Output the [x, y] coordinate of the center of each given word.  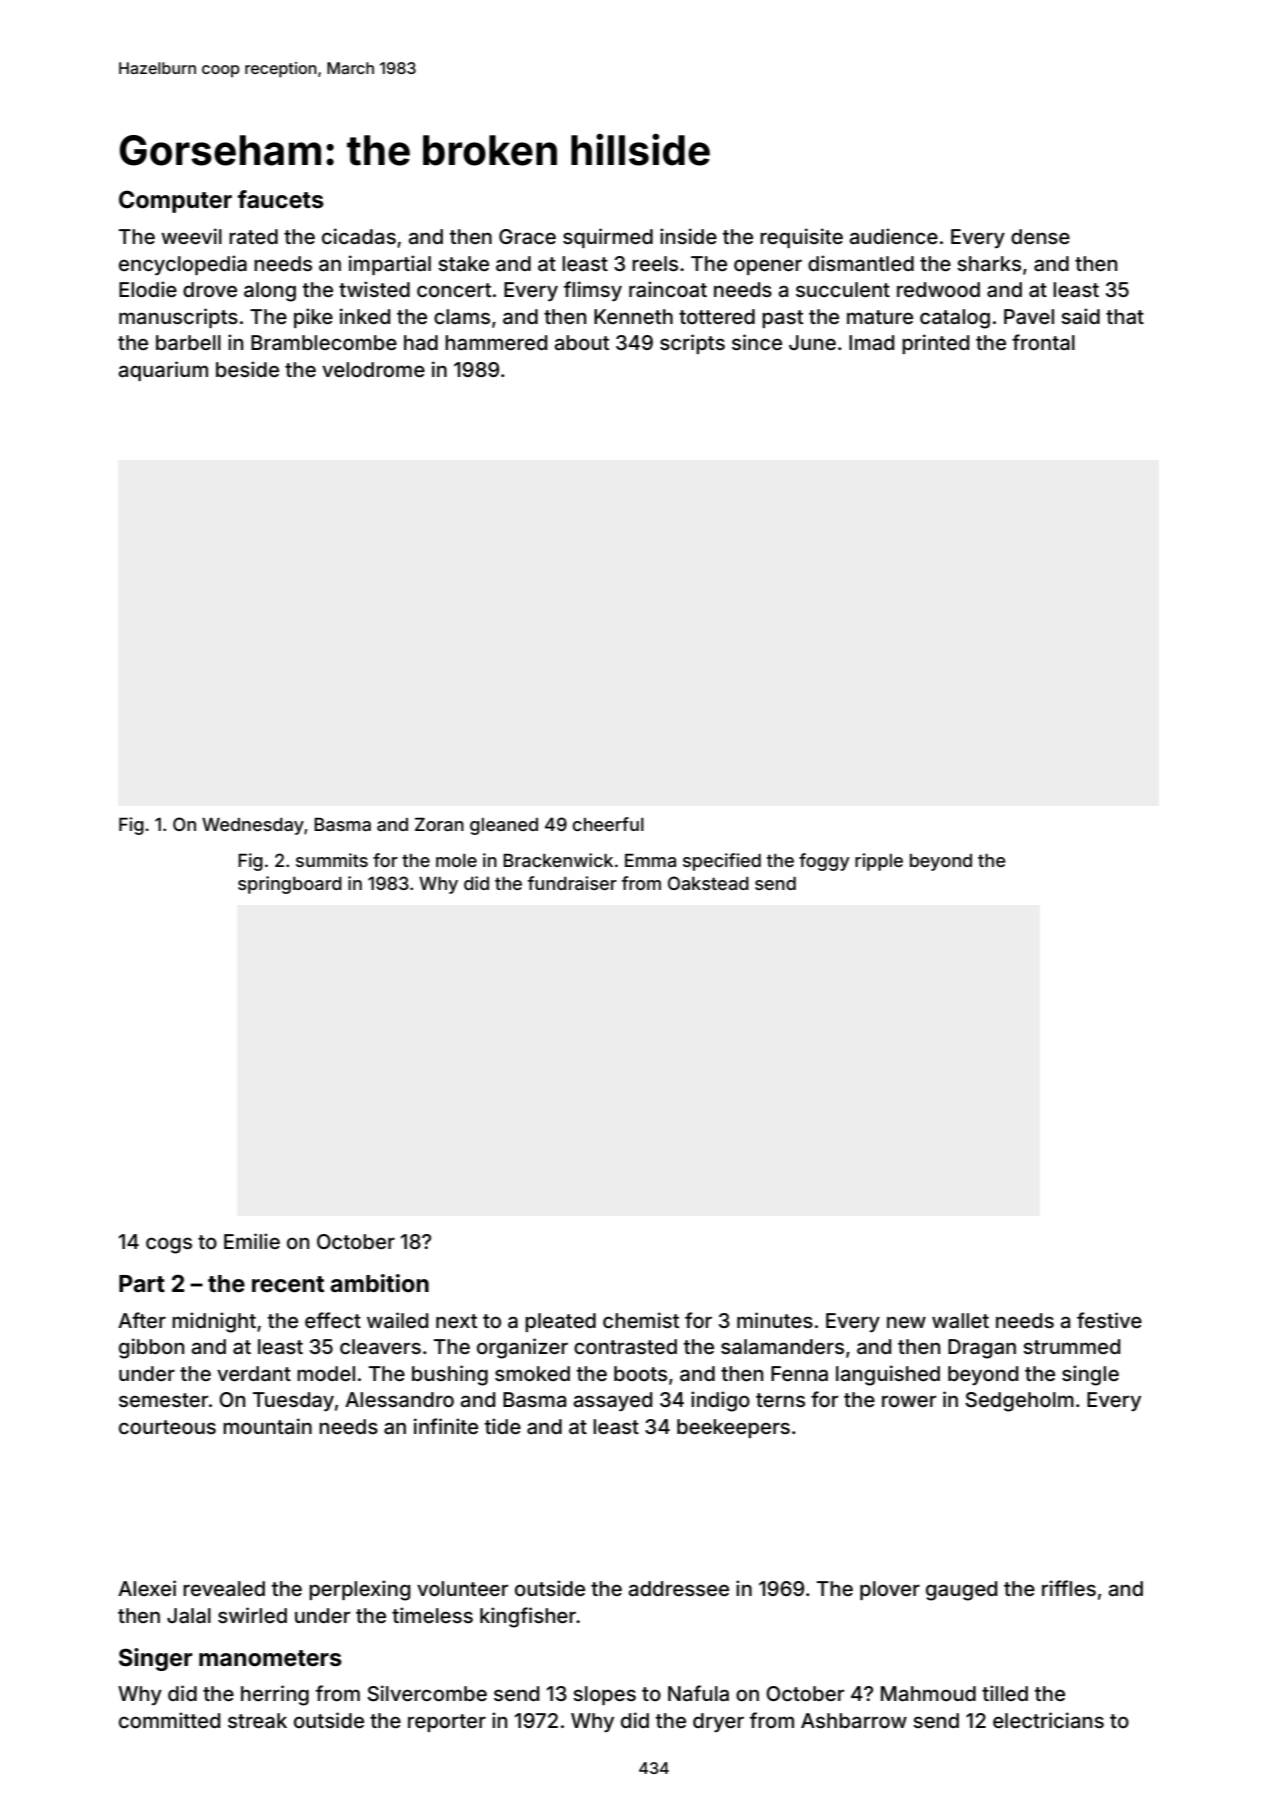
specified [722, 862]
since [757, 342]
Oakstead [708, 883]
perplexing [360, 1590]
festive [1109, 1320]
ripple [879, 862]
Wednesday [253, 826]
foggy [824, 862]
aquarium [163, 371]
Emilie [252, 1241]
